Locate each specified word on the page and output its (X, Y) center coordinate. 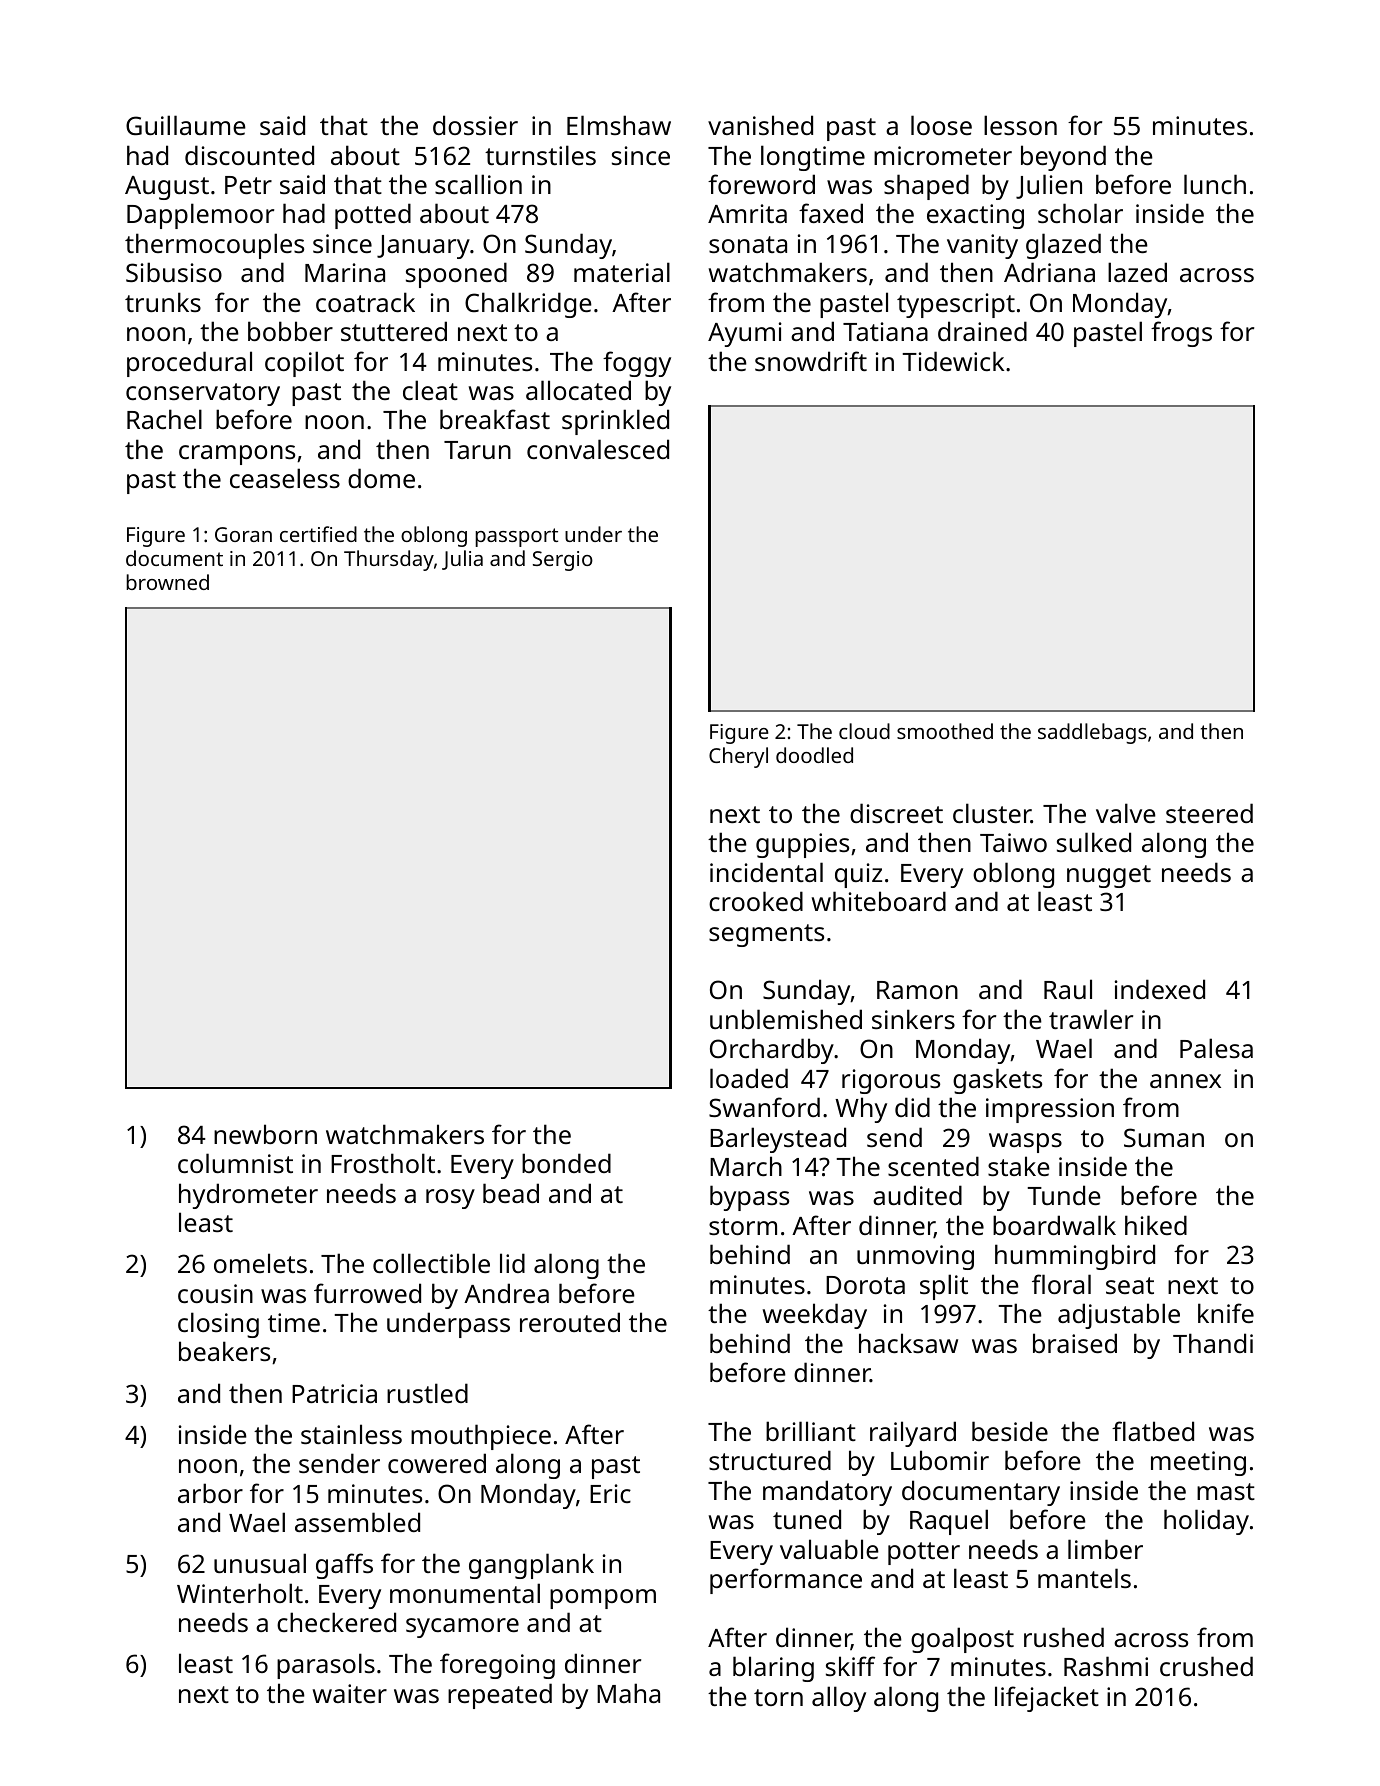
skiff (850, 1666)
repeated (500, 1696)
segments (766, 935)
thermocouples (214, 246)
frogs (1181, 334)
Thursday (389, 560)
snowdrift (811, 361)
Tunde (1064, 1195)
